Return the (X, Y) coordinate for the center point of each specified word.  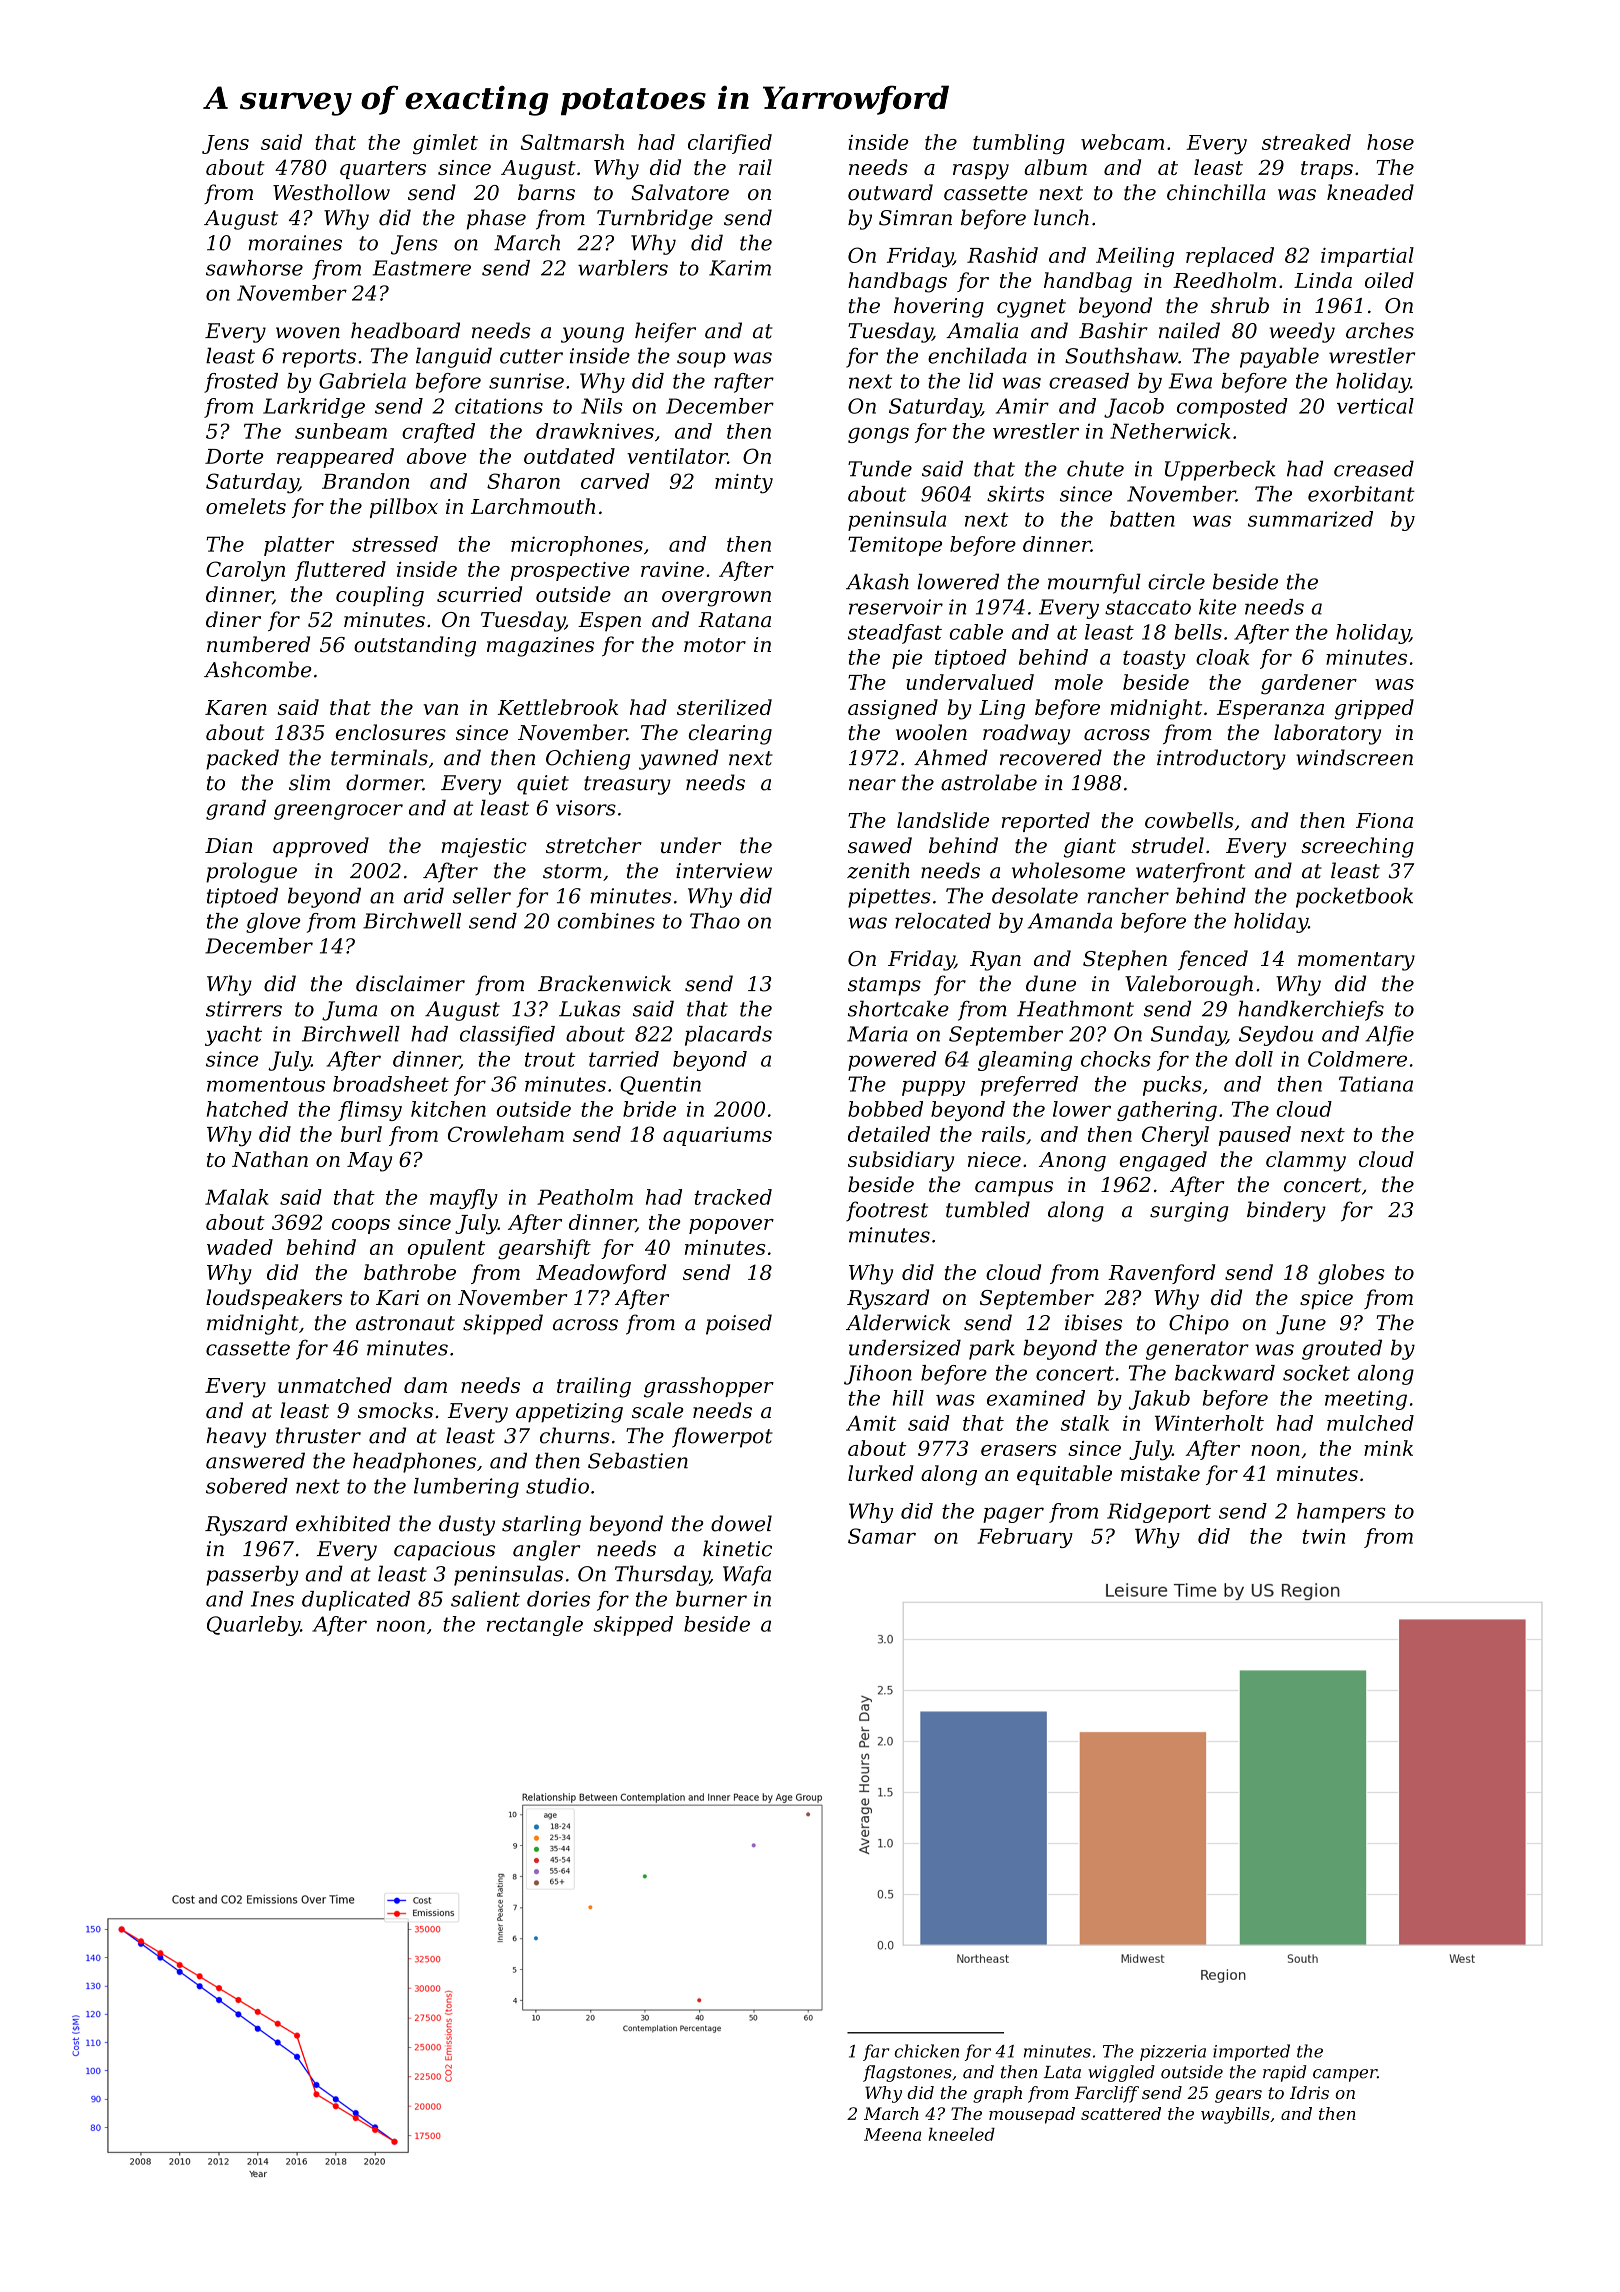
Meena (892, 2134)
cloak (1222, 657)
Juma (349, 1011)
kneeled (962, 2134)
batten (1142, 519)
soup (701, 360)
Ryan (995, 961)
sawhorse (254, 268)
